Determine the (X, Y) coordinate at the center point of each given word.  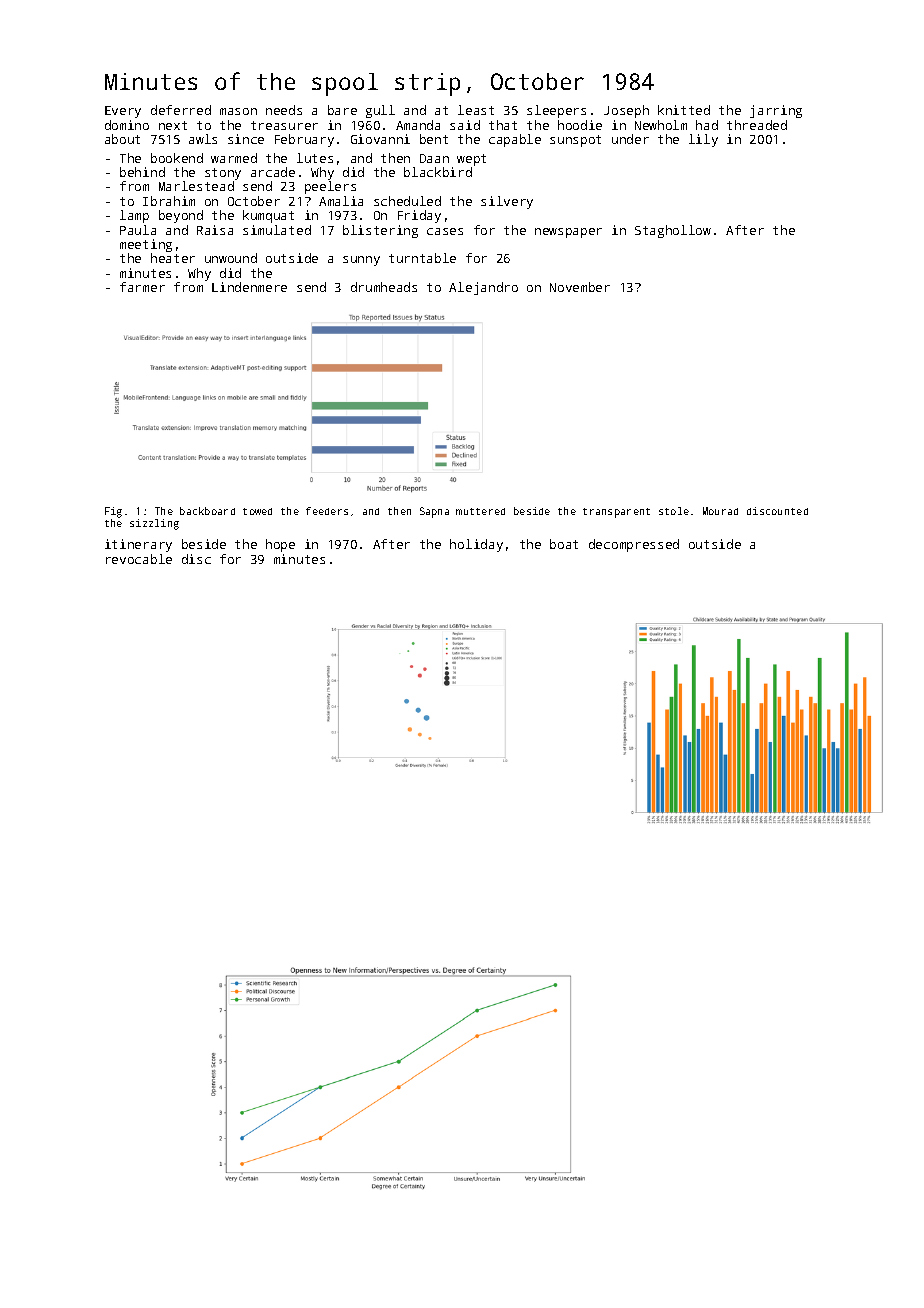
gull (380, 111)
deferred (181, 110)
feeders (327, 511)
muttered (480, 511)
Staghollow (673, 231)
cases (445, 231)
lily (703, 140)
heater (173, 258)
